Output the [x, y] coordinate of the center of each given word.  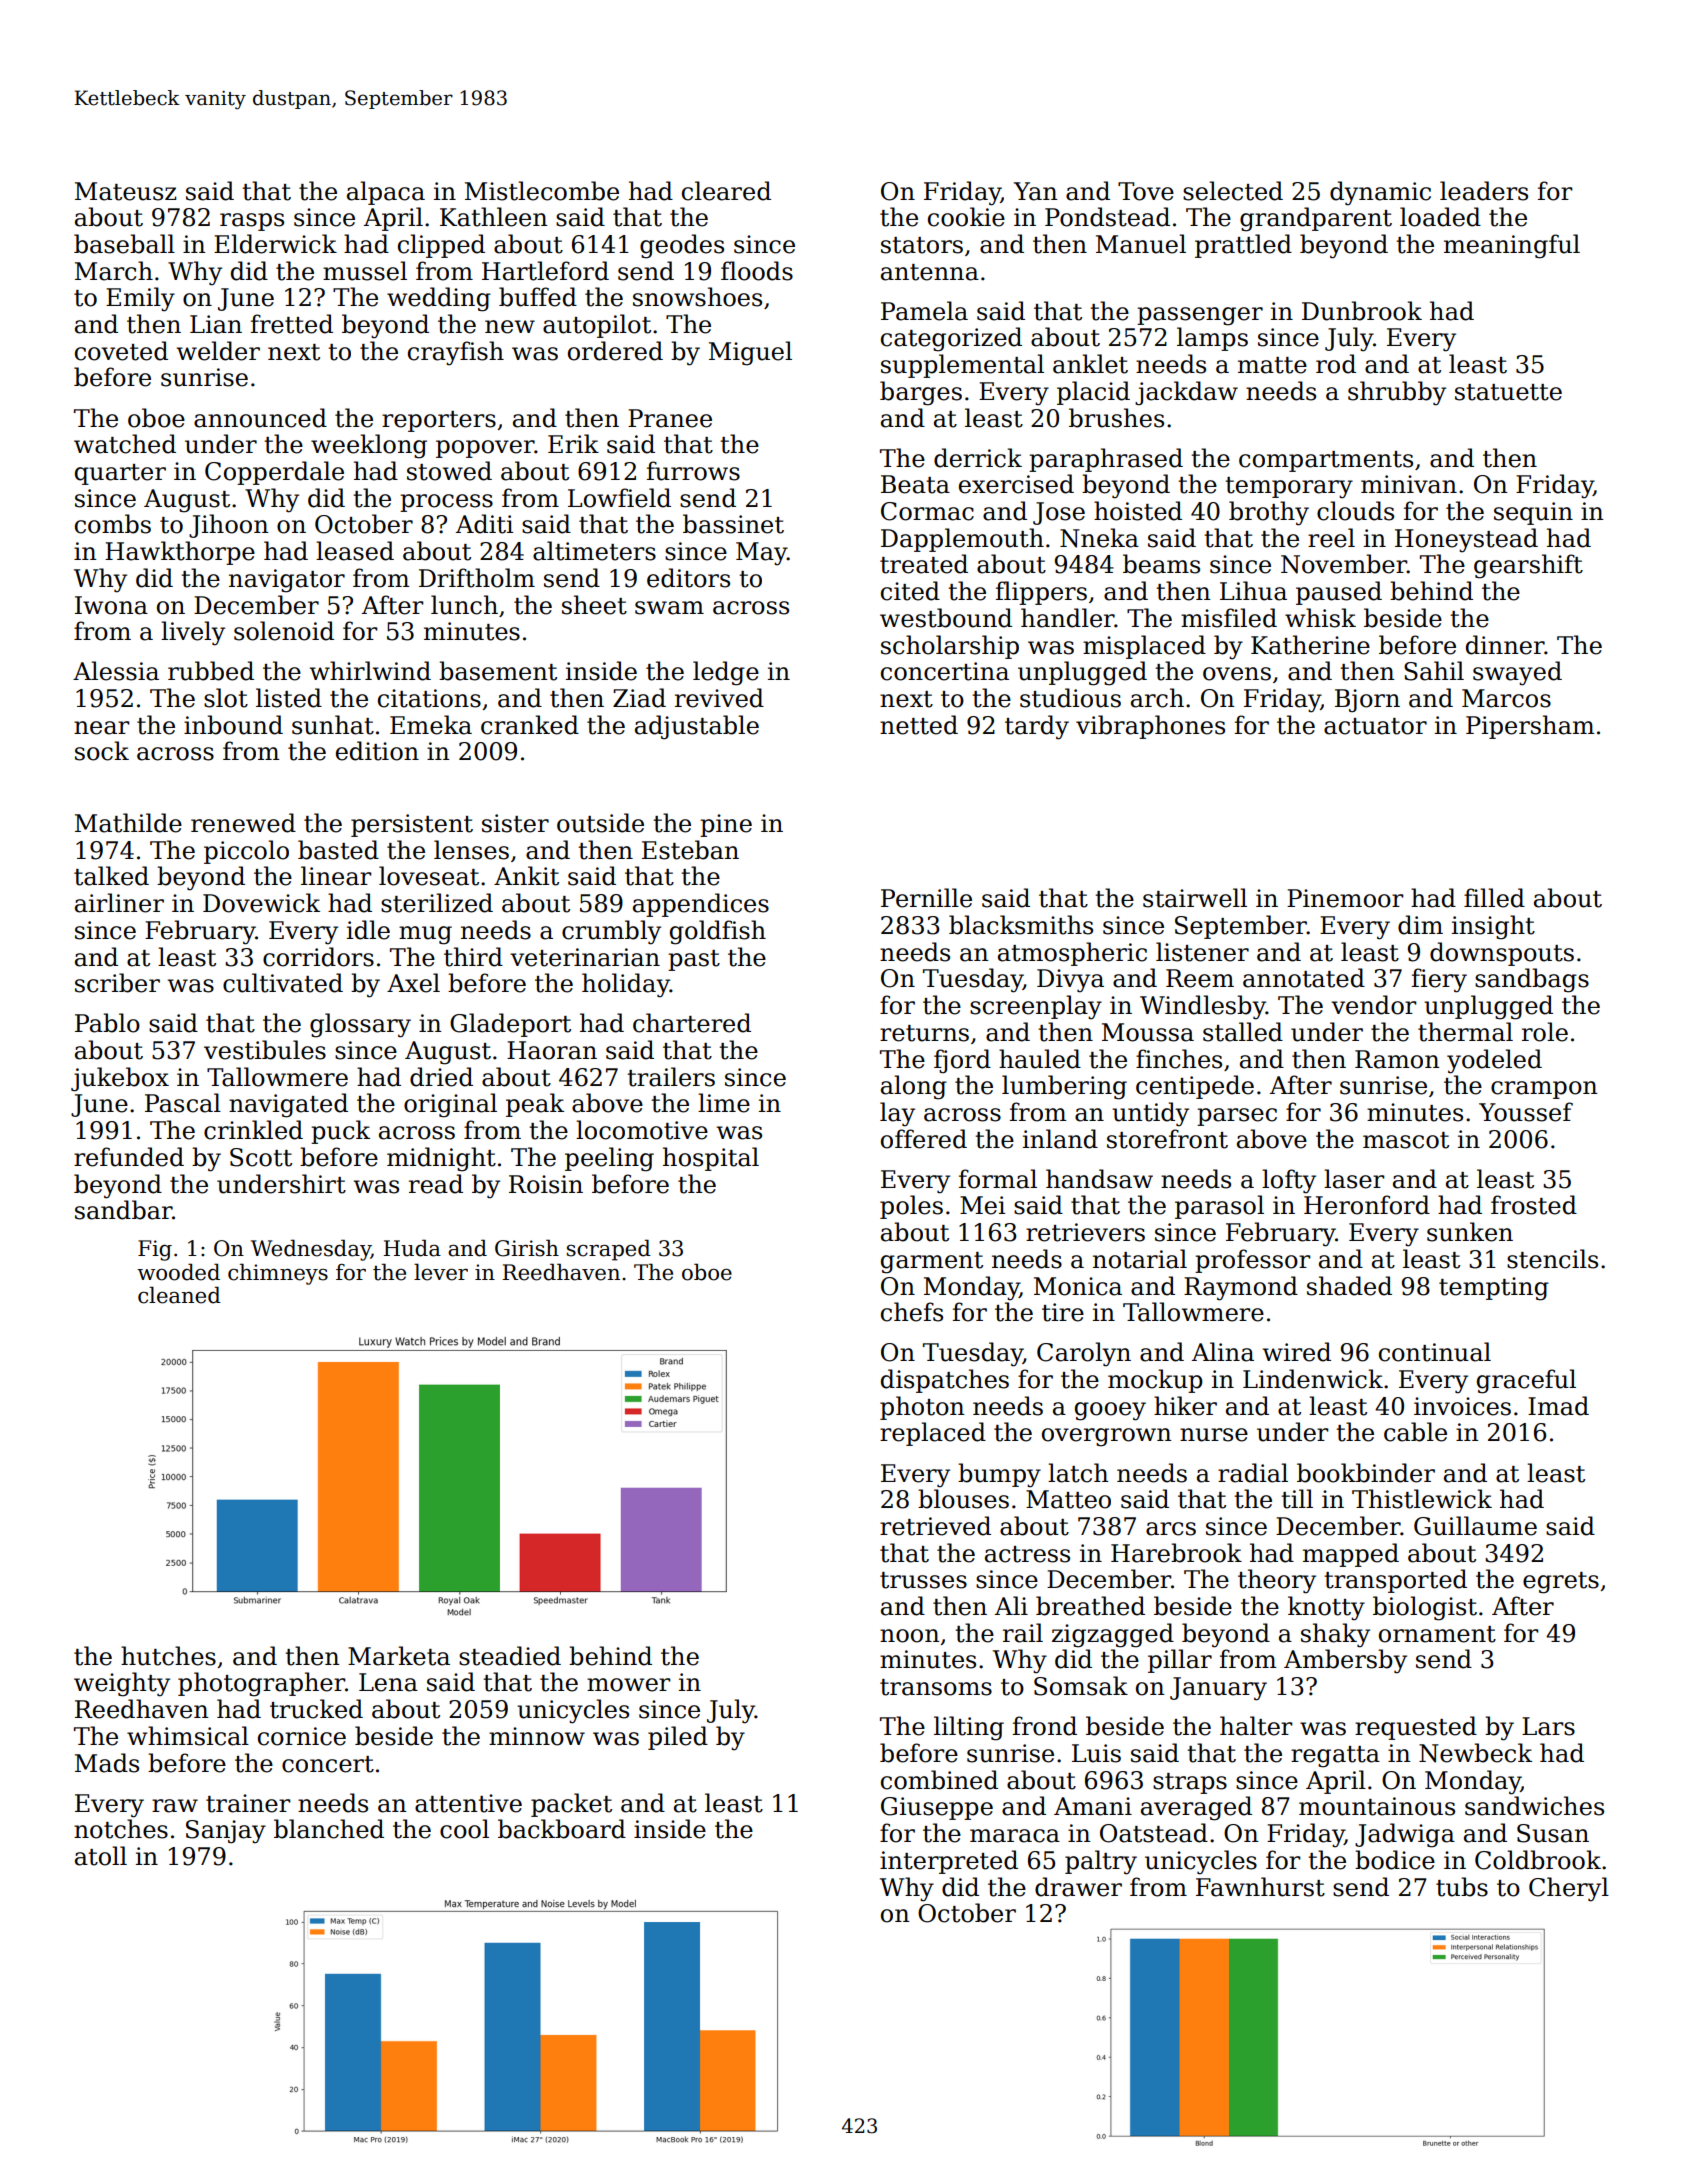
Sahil [1434, 671]
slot [226, 698]
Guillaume [1475, 1526]
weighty [122, 1684]
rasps [252, 222]
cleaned [179, 1295]
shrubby [1397, 393]
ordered [615, 351]
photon [922, 1408]
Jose [1059, 513]
